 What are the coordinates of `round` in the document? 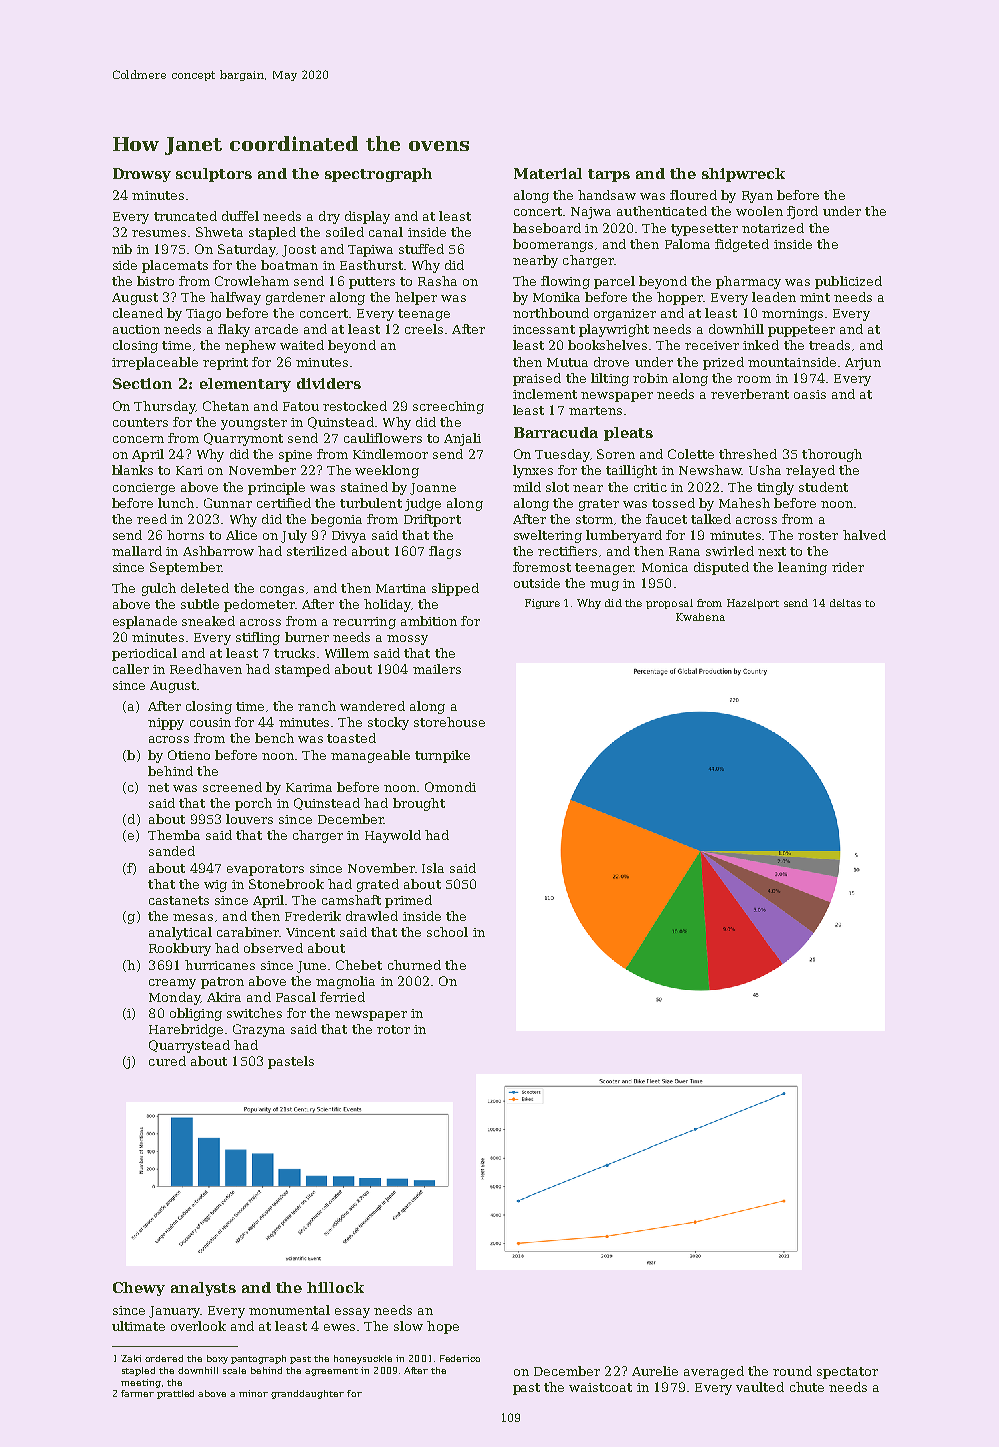 It's located at (792, 1371).
